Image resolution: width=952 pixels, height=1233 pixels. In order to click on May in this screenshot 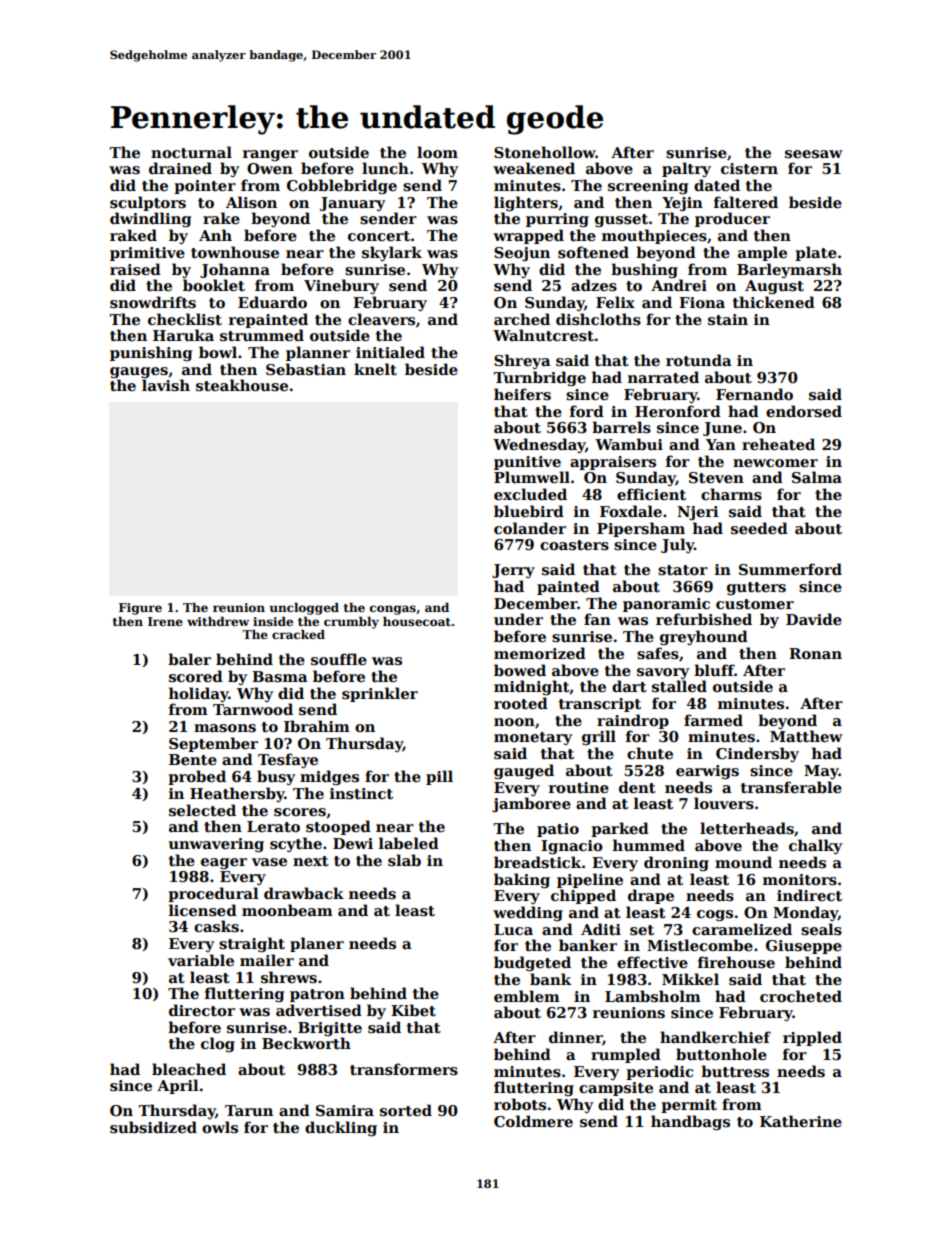, I will do `click(821, 772)`.
